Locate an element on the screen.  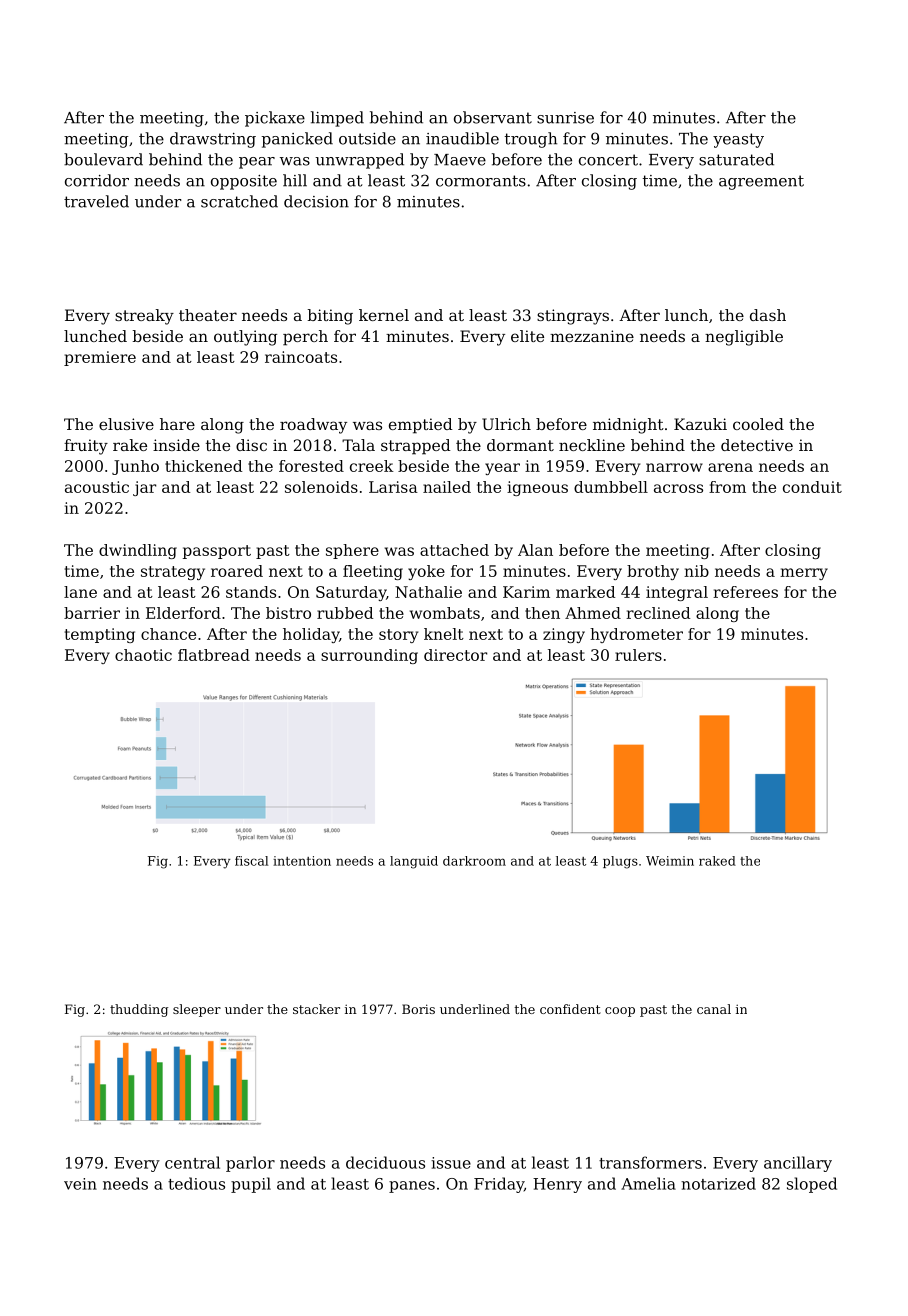
Weimin is located at coordinates (670, 861).
